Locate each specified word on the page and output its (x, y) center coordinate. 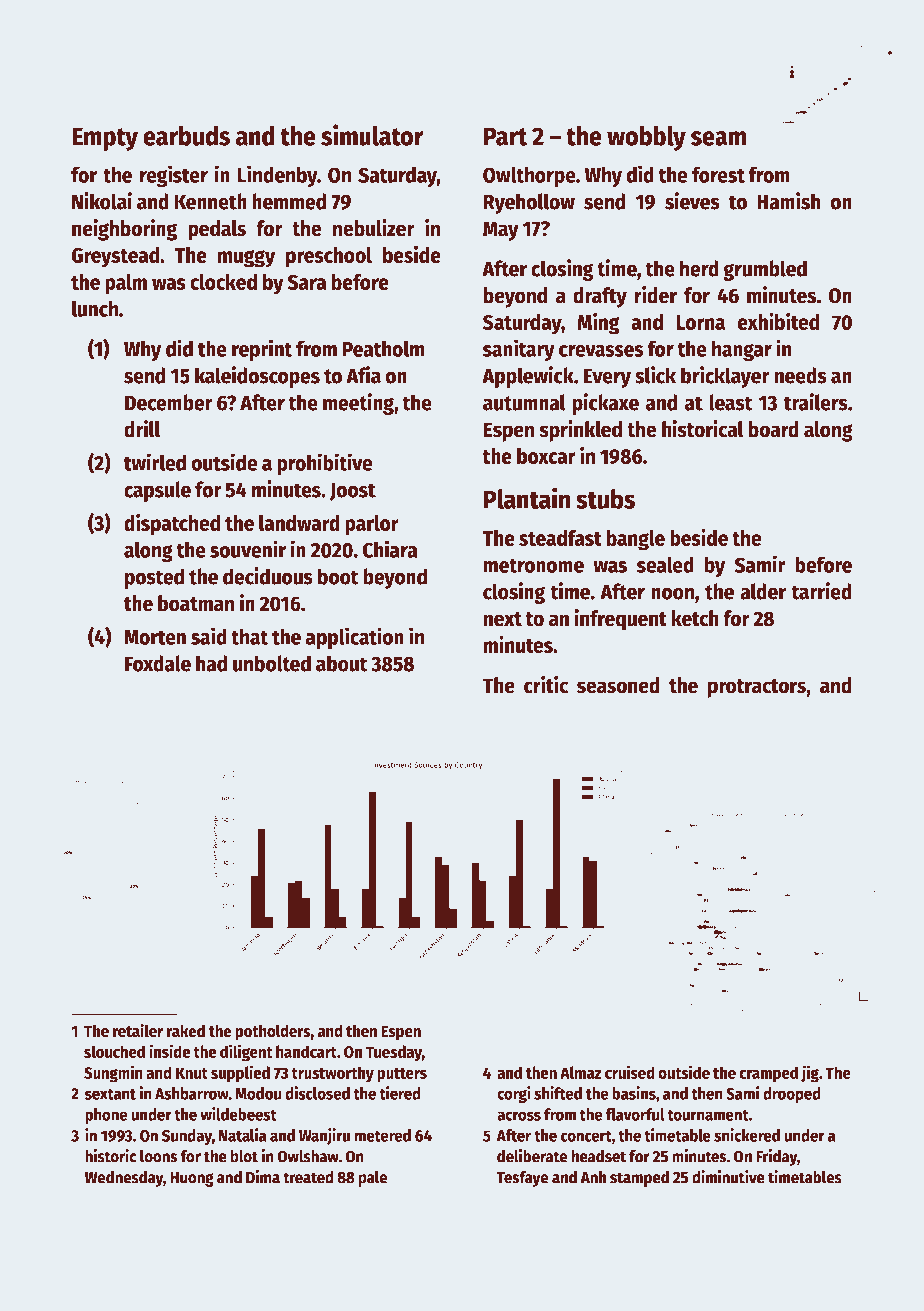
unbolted (272, 663)
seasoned (618, 685)
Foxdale (158, 663)
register (174, 176)
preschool (329, 257)
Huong (192, 1179)
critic (546, 685)
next (502, 619)
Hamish (789, 201)
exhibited (778, 321)
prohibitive (325, 464)
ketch (695, 618)
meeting (358, 404)
